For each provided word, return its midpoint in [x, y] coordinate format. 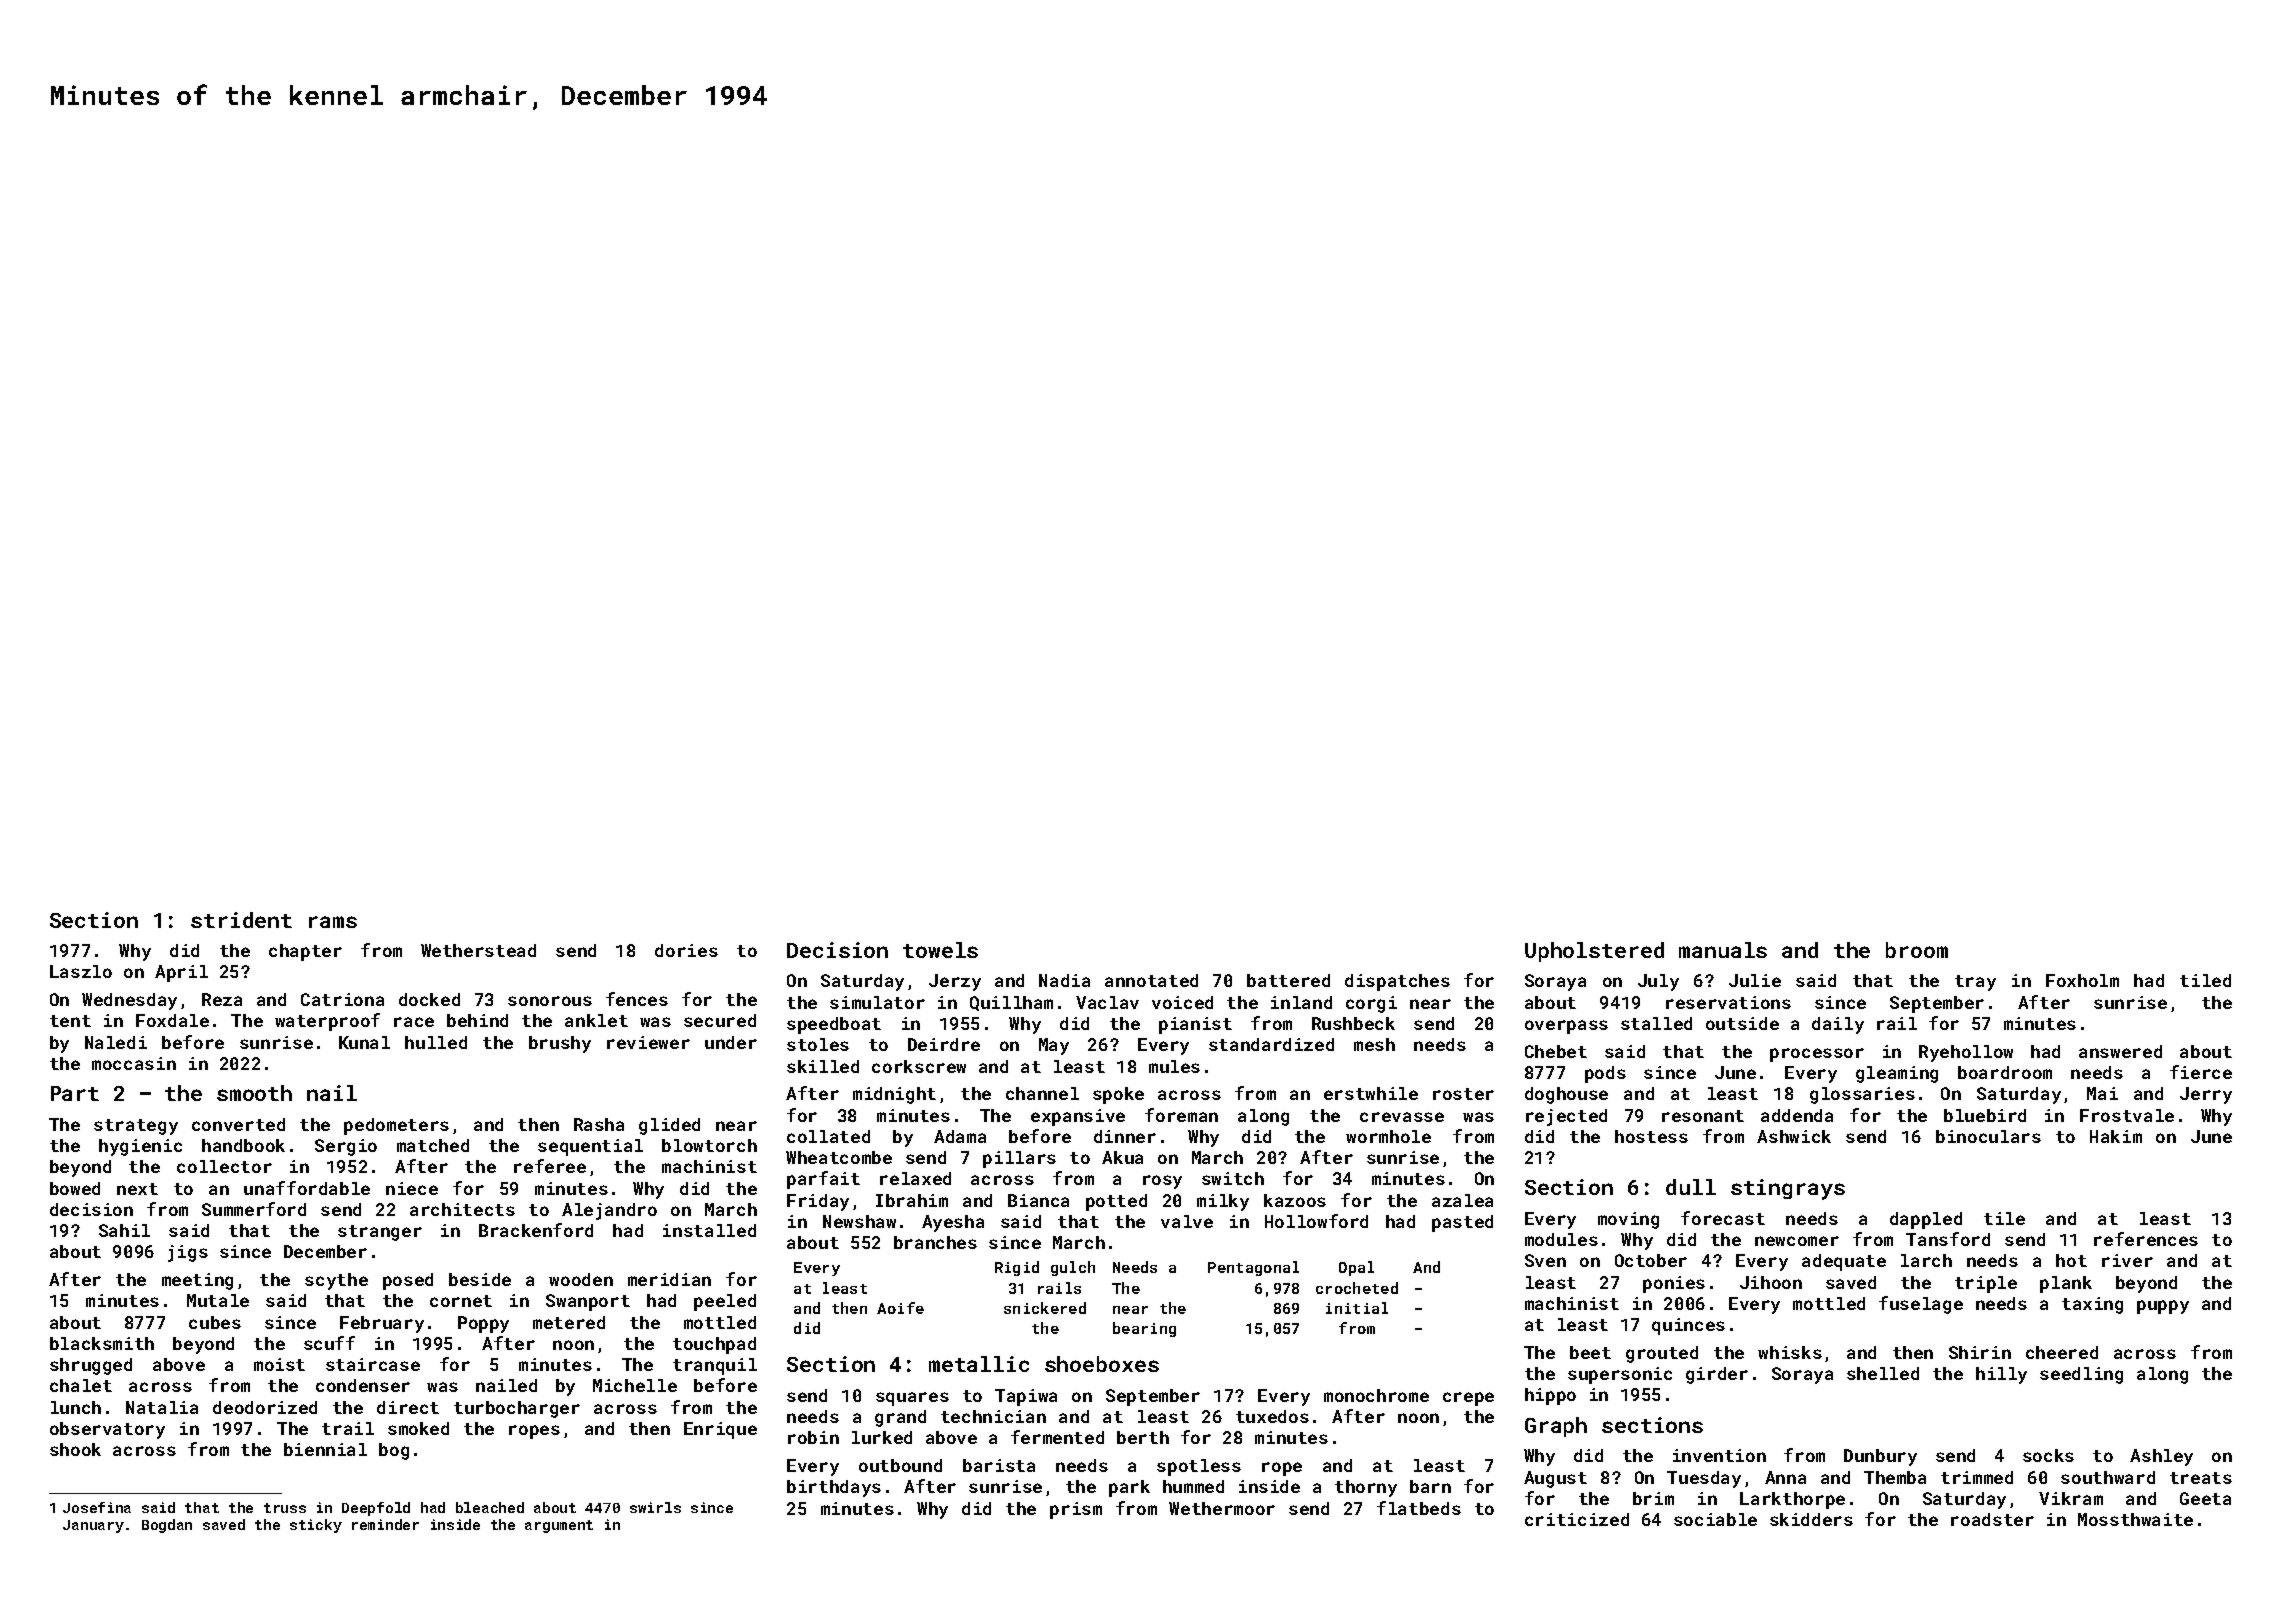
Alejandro [609, 1211]
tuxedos [1272, 1416]
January [93, 1526]
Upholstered [1594, 952]
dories [686, 950]
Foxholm [2082, 980]
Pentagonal [1253, 1268]
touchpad [714, 1345]
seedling [2081, 1375]
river [2127, 1260]
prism [1076, 1510]
